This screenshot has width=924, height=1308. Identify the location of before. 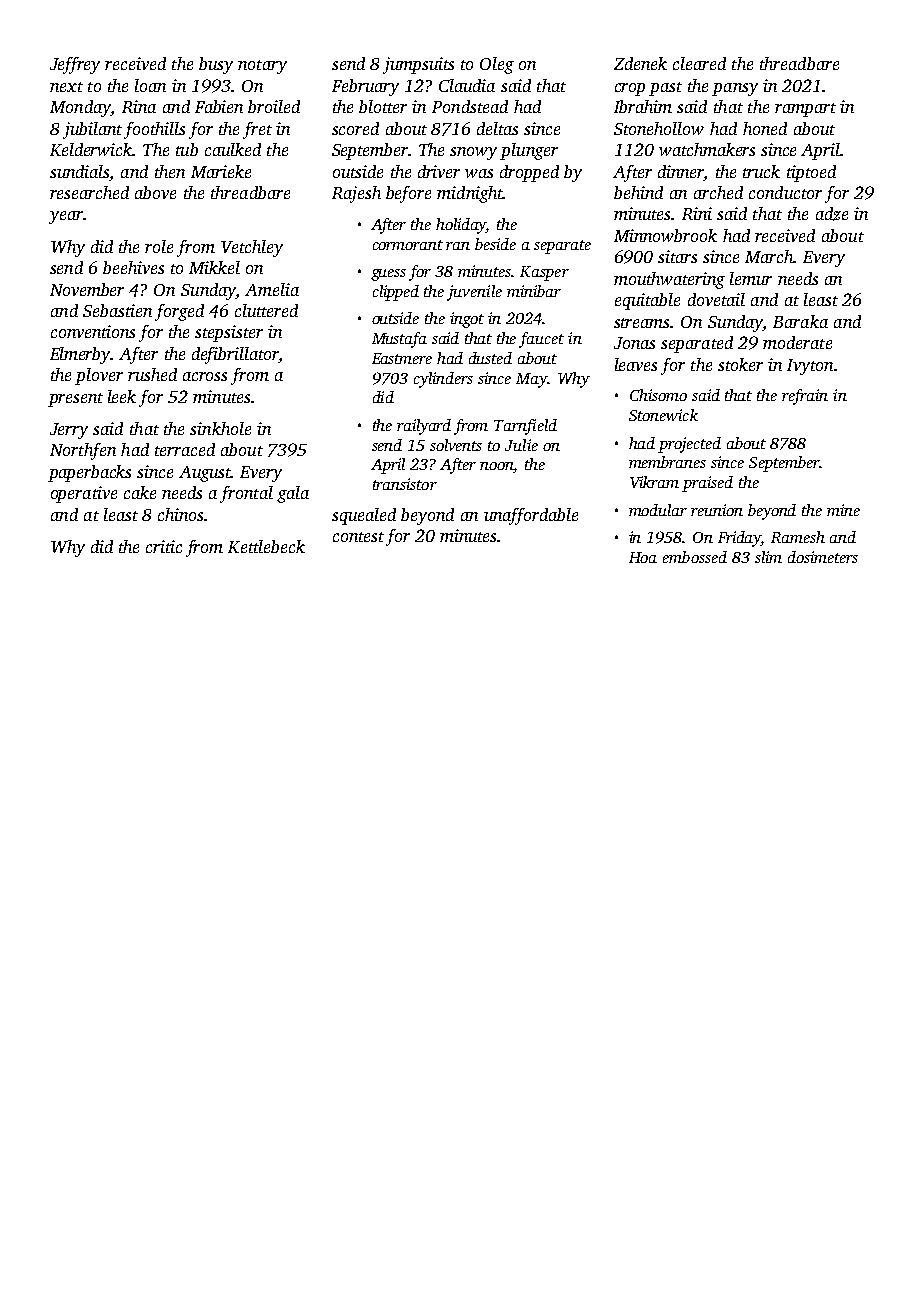
(408, 194).
